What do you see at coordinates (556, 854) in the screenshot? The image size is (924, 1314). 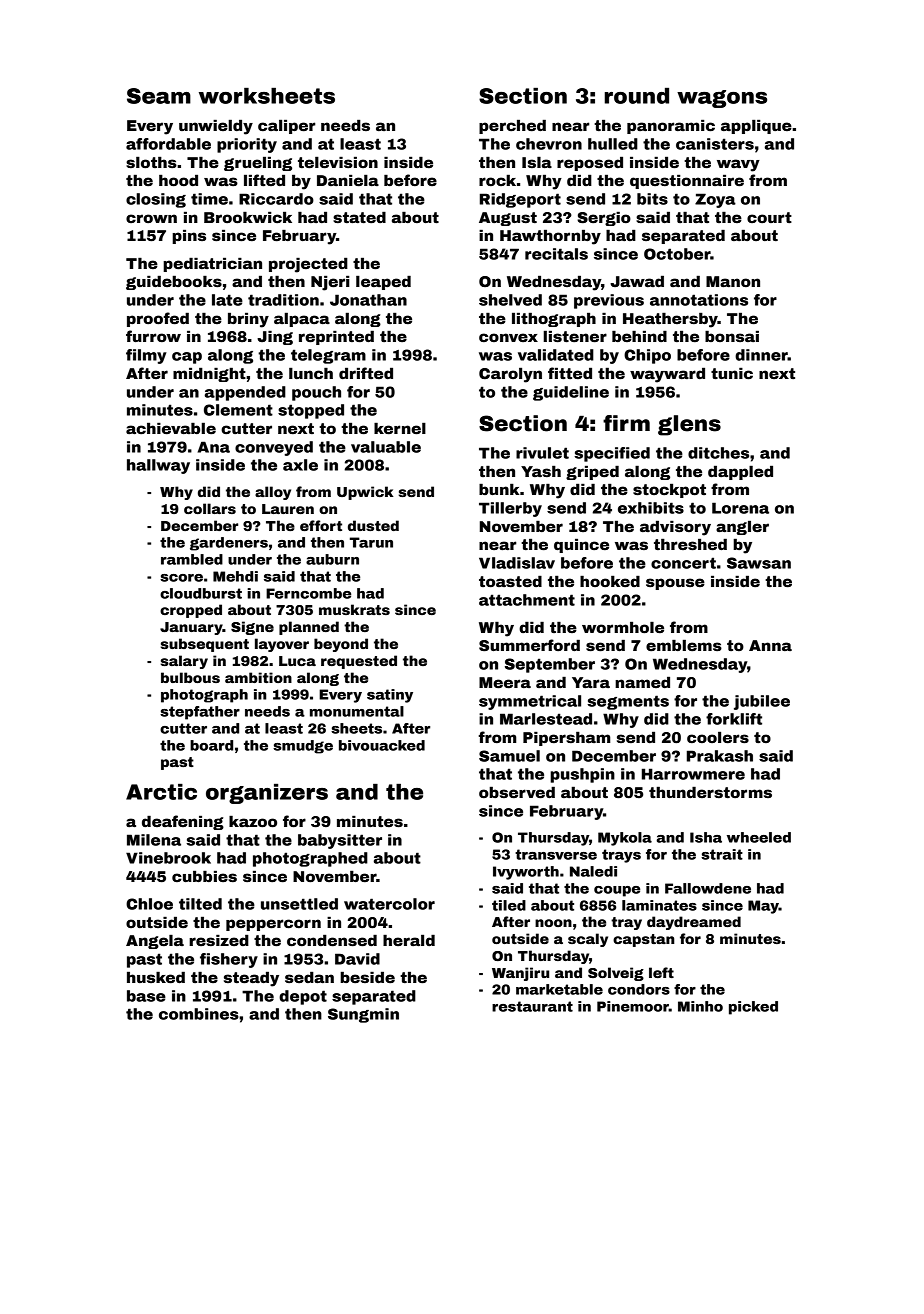 I see `transverse` at bounding box center [556, 854].
